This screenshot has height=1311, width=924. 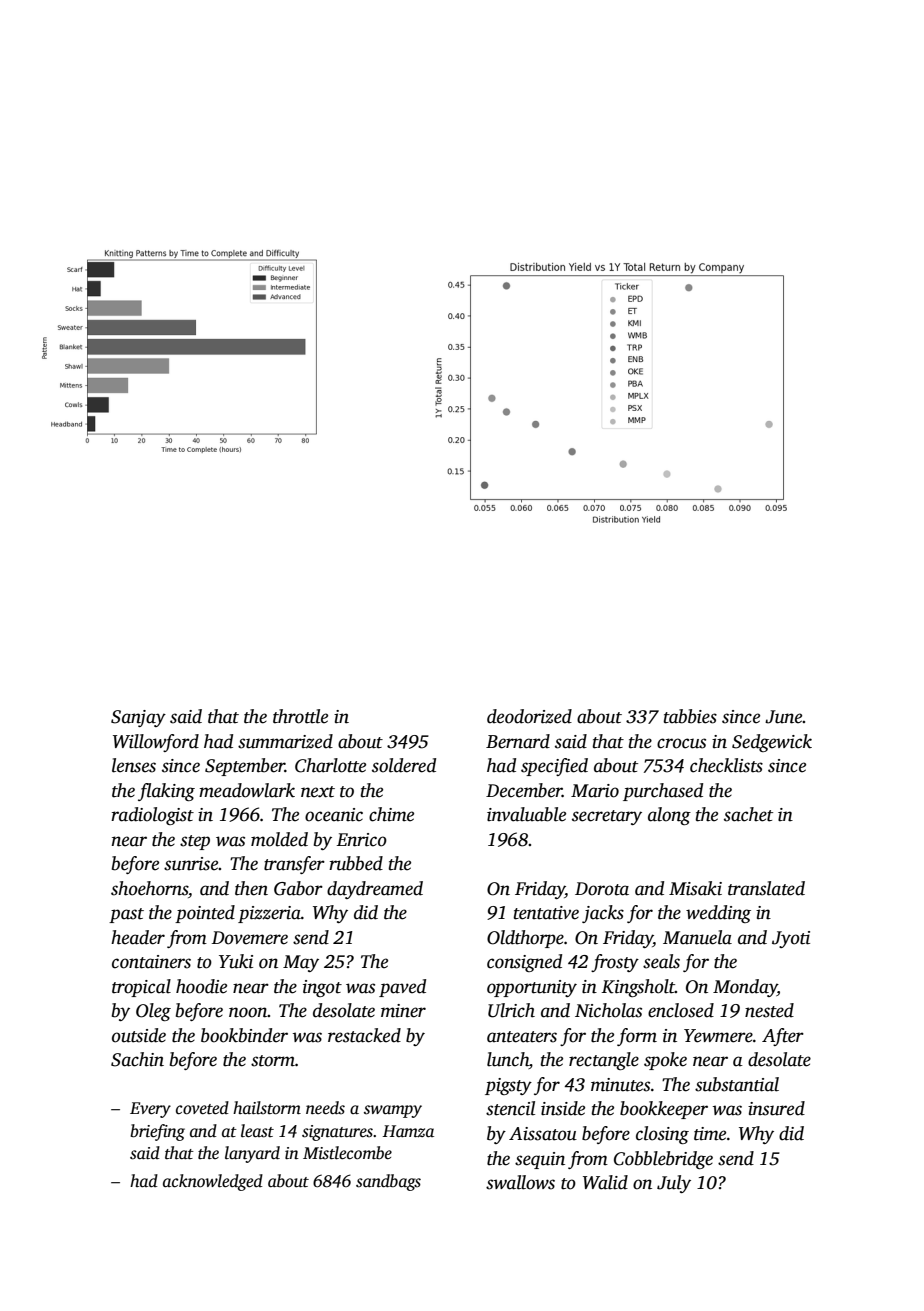 I want to click on translated, so click(x=766, y=888).
